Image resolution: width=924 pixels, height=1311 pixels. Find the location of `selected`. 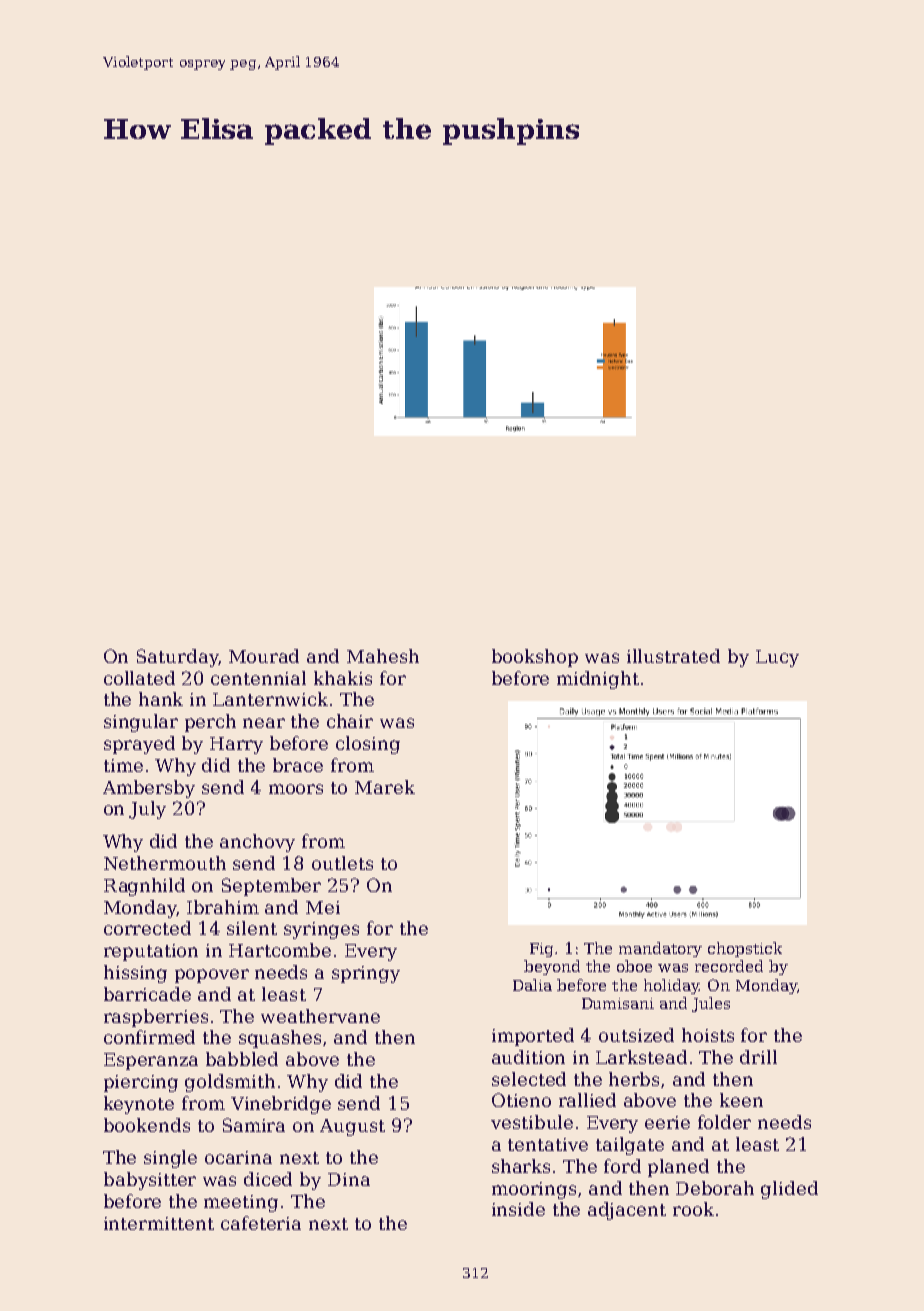

selected is located at coordinates (529, 1079).
